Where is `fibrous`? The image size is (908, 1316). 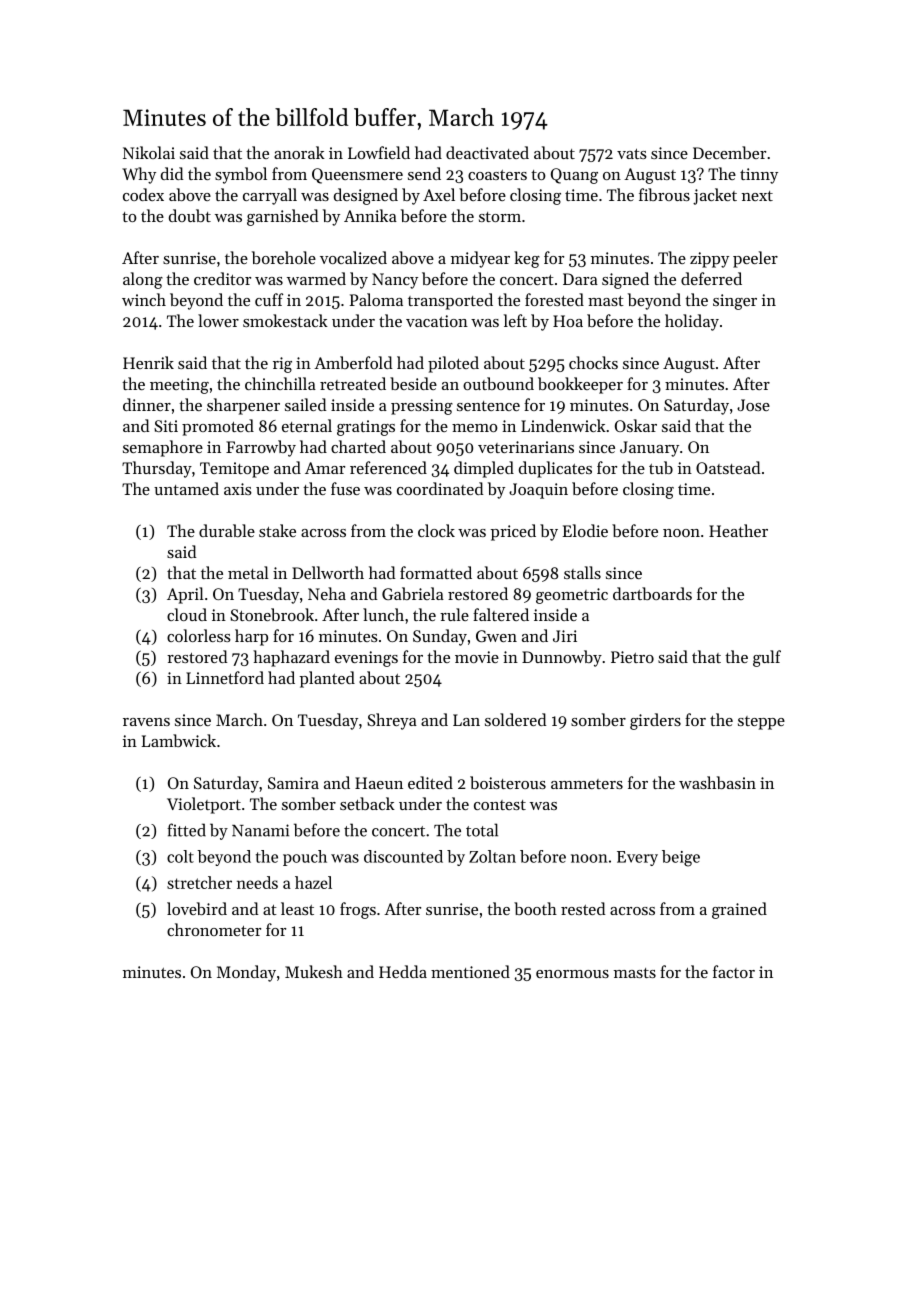
fibrous is located at coordinates (664, 194).
